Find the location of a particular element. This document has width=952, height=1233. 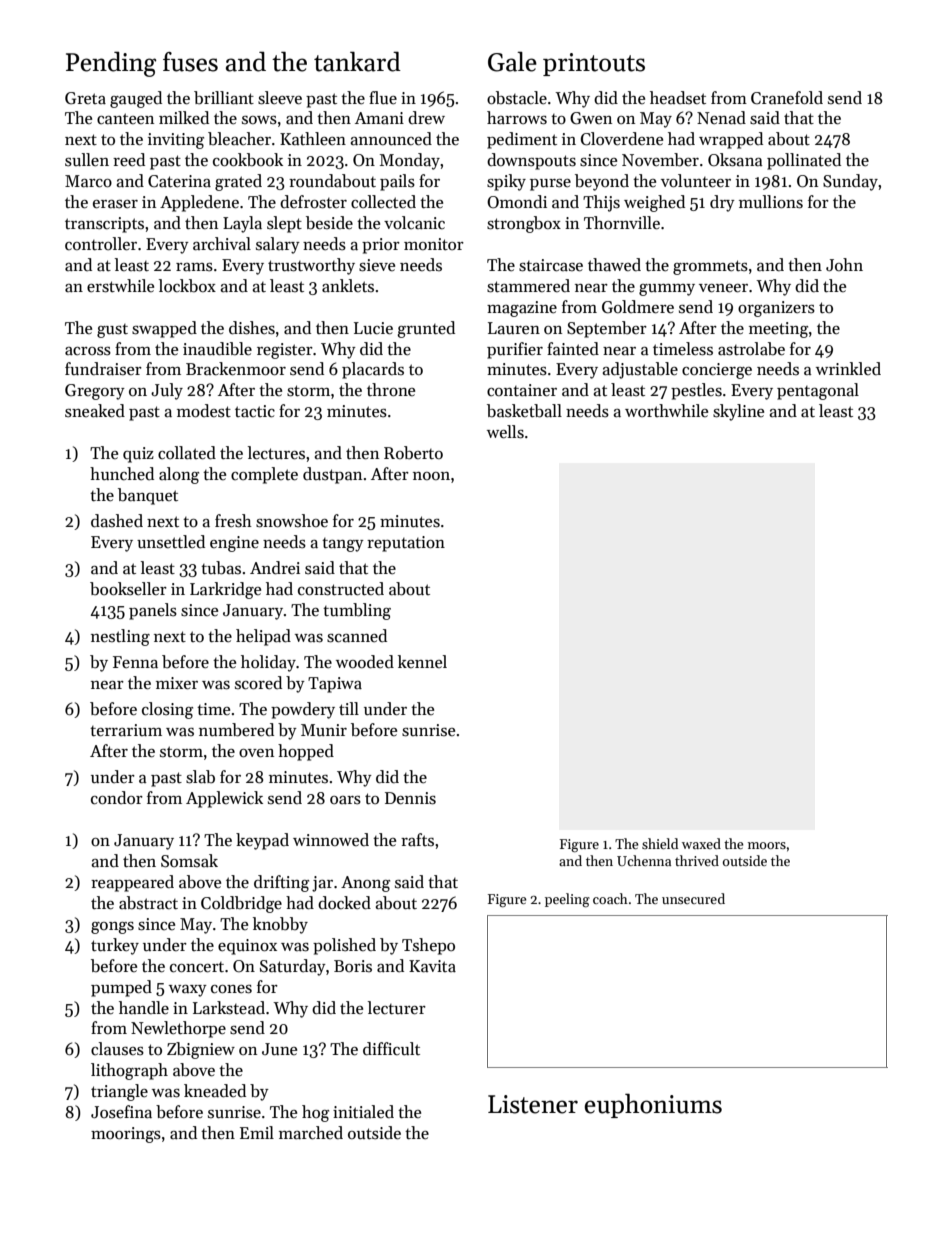

Gale is located at coordinates (512, 61).
